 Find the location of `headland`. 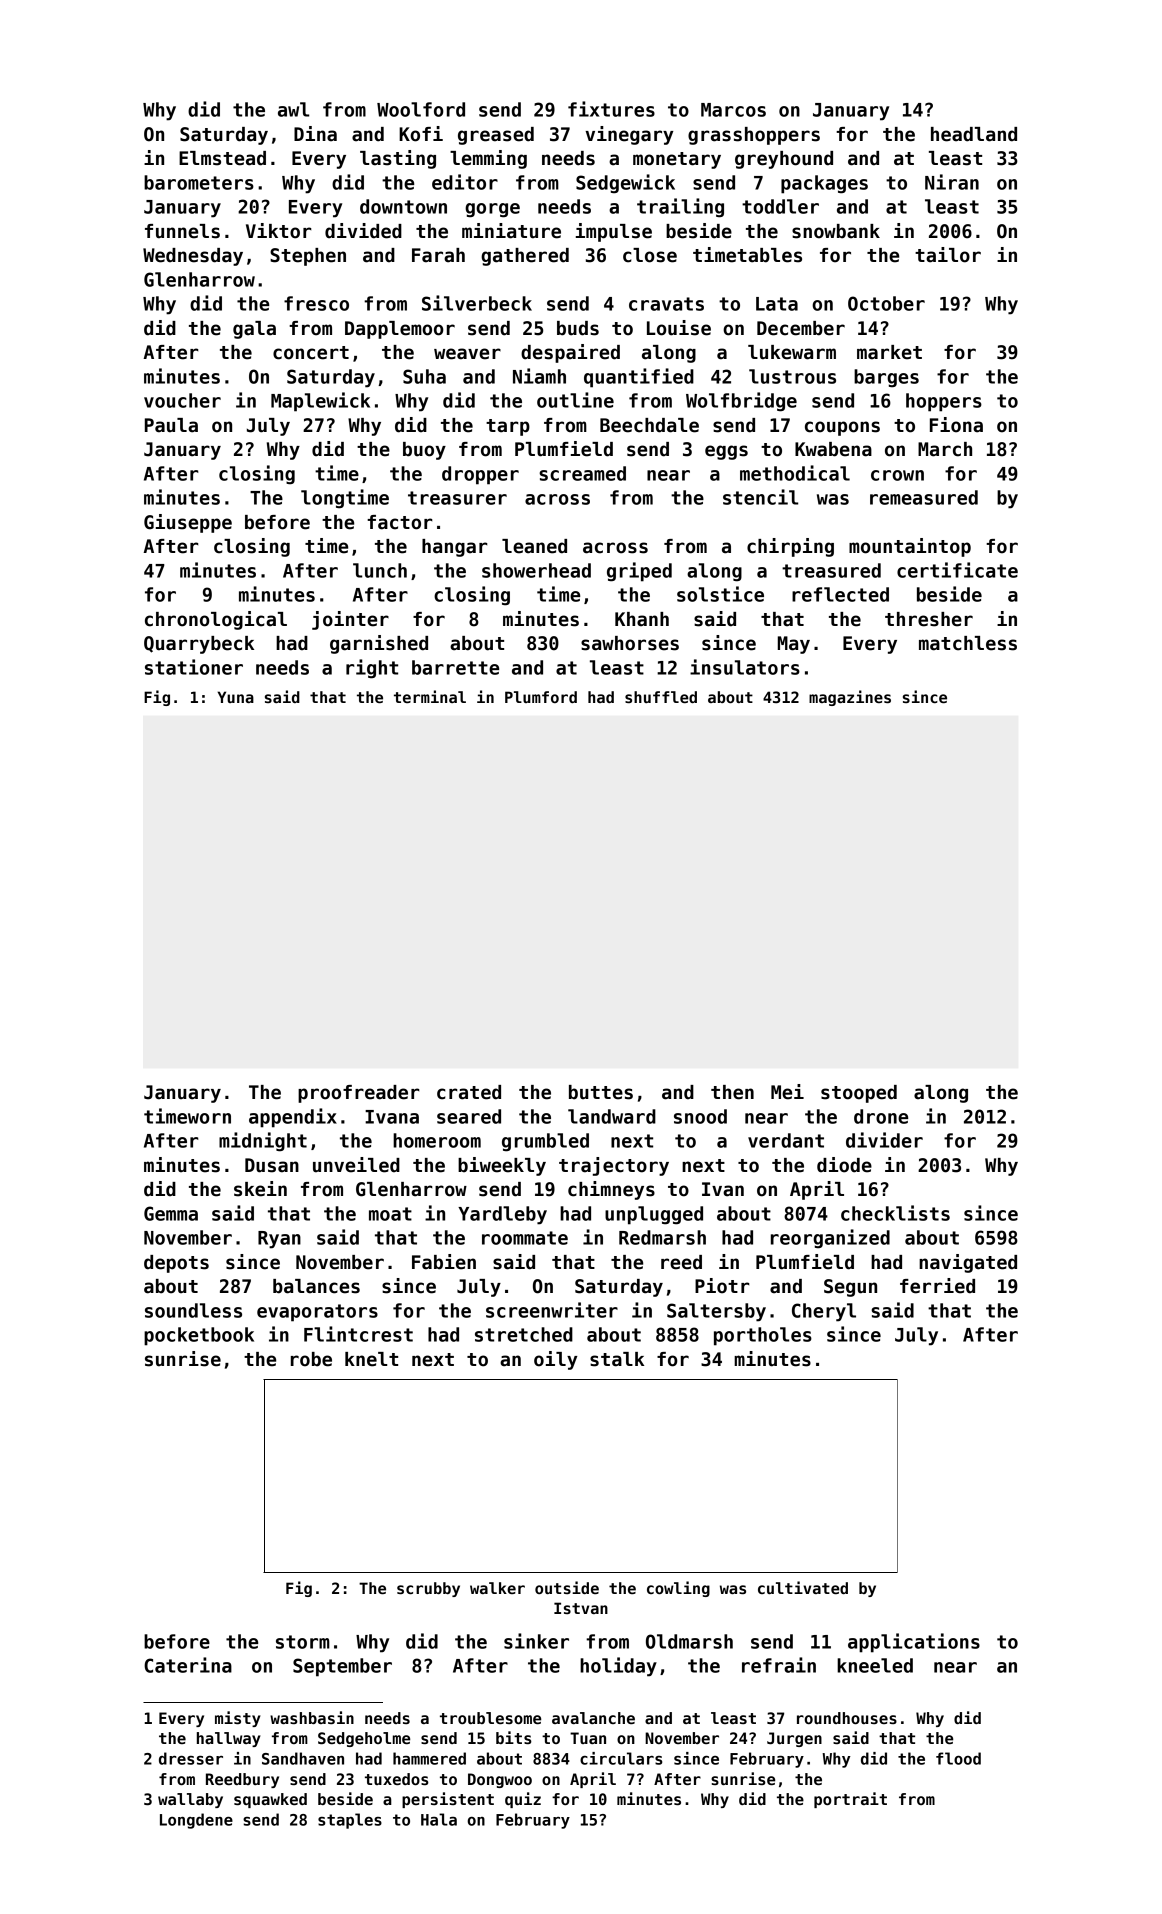

headland is located at coordinates (974, 134).
